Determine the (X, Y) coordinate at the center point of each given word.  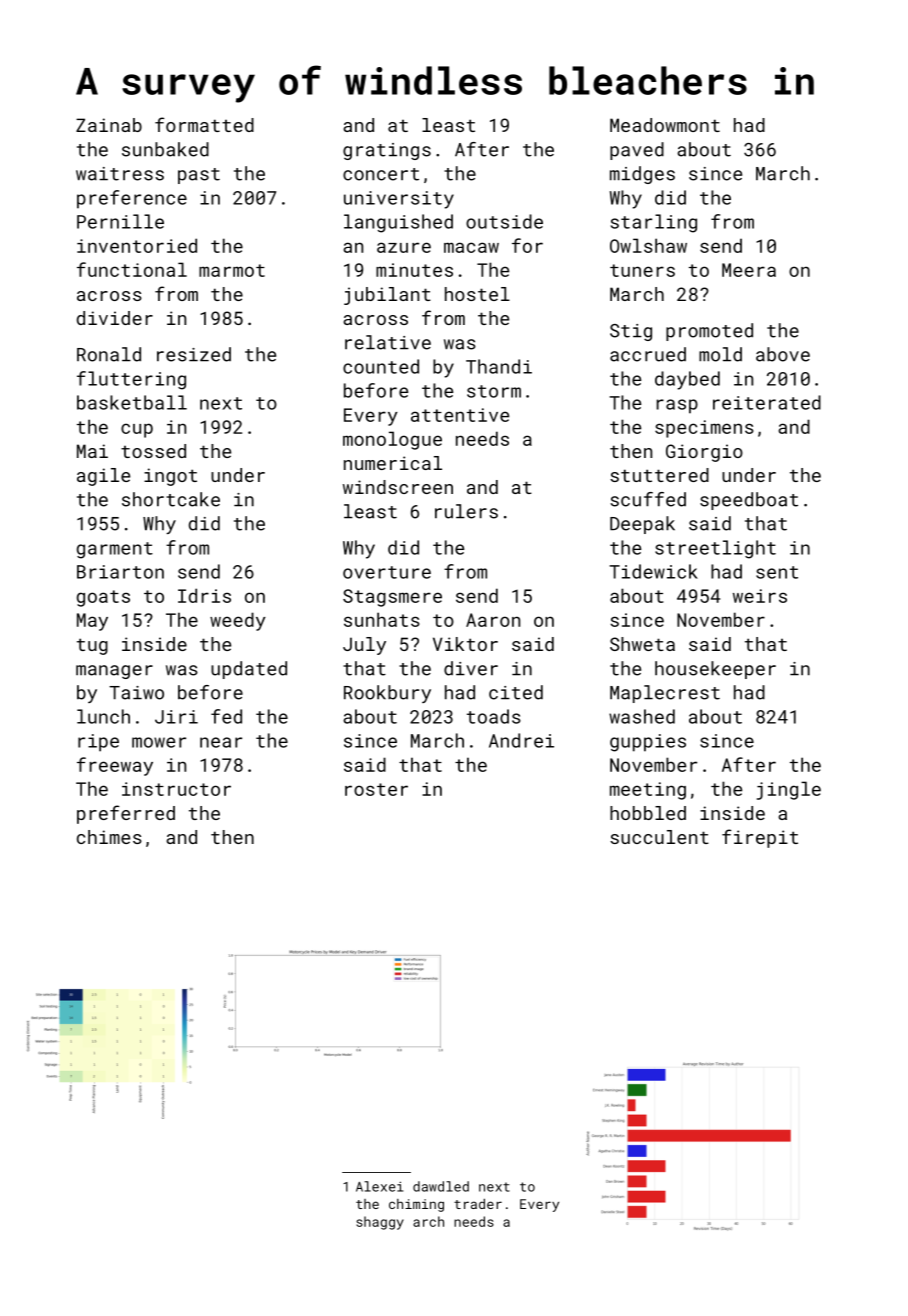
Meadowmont (665, 125)
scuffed (648, 499)
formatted (204, 124)
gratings (387, 151)
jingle (789, 790)
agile (103, 477)
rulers (466, 511)
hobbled (648, 813)
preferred (126, 814)
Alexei (379, 1186)
